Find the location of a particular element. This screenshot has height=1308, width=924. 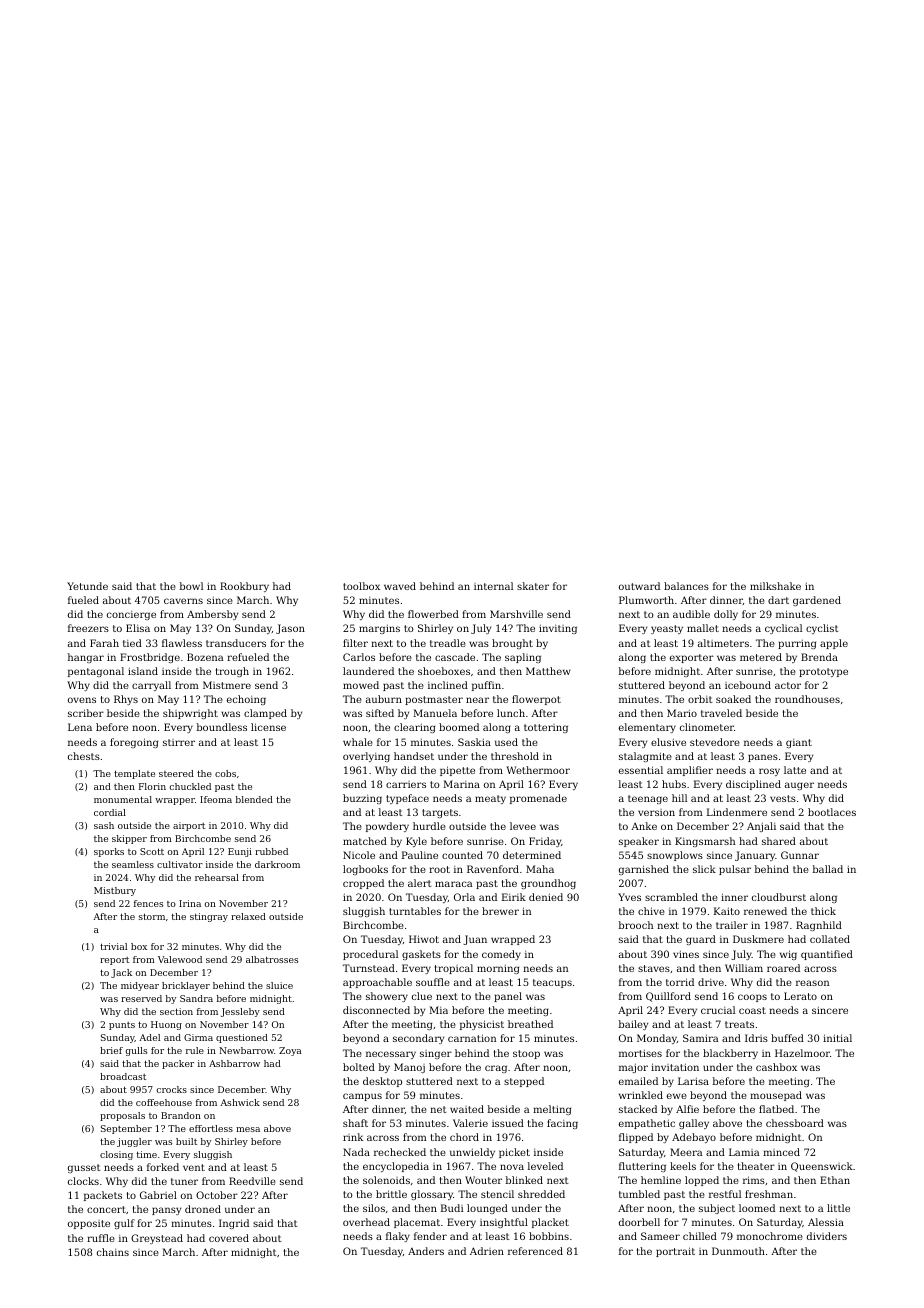

freezers is located at coordinates (88, 628).
